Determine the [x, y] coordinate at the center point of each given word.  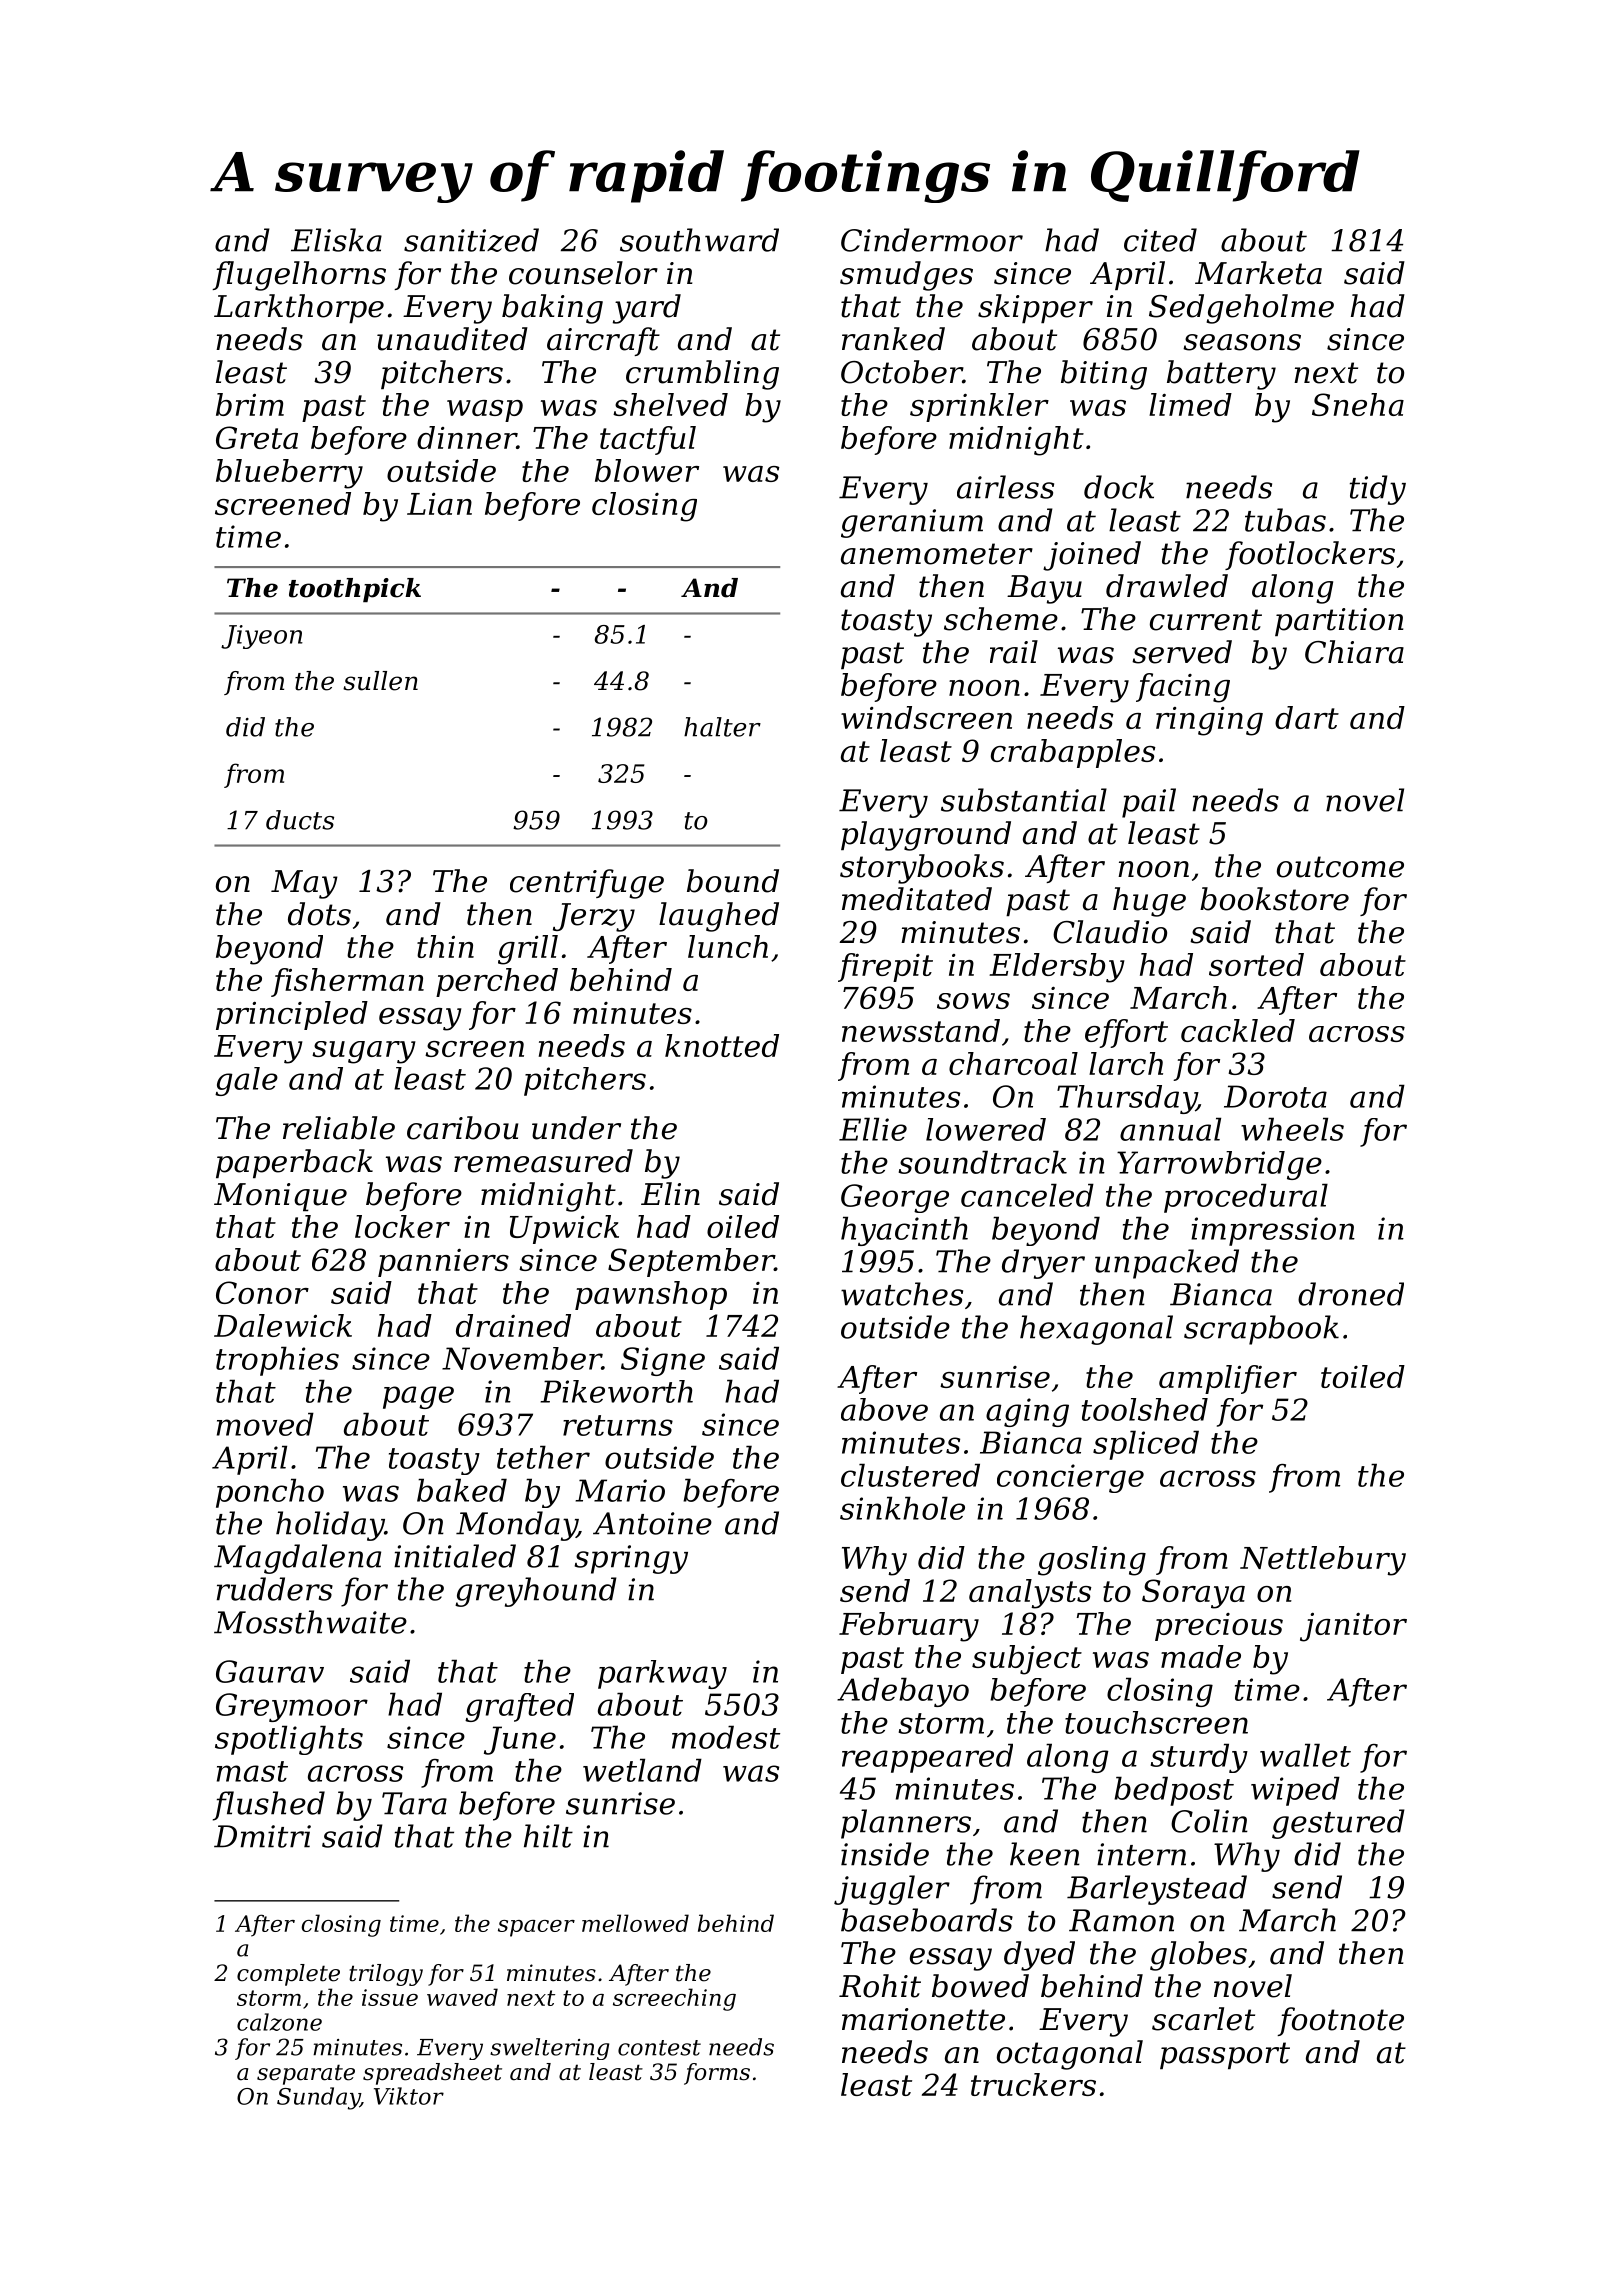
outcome [1340, 867]
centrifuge [587, 884]
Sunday [318, 2098]
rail [1014, 652]
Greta [257, 437]
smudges [906, 276]
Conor [262, 1292]
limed [1190, 404]
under [576, 1128]
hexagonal [1096, 1330]
